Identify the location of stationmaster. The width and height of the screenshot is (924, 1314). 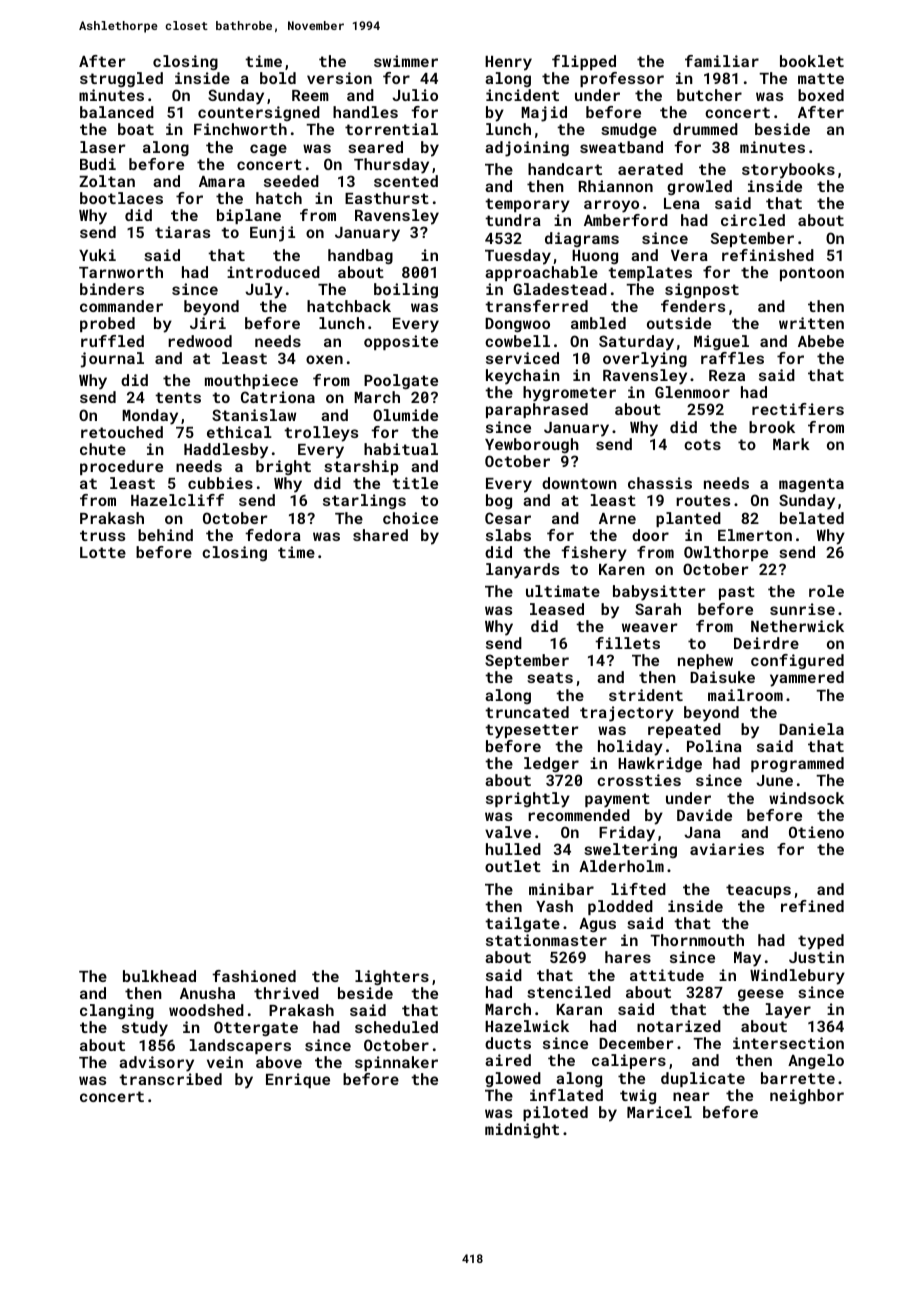
(546, 940).
